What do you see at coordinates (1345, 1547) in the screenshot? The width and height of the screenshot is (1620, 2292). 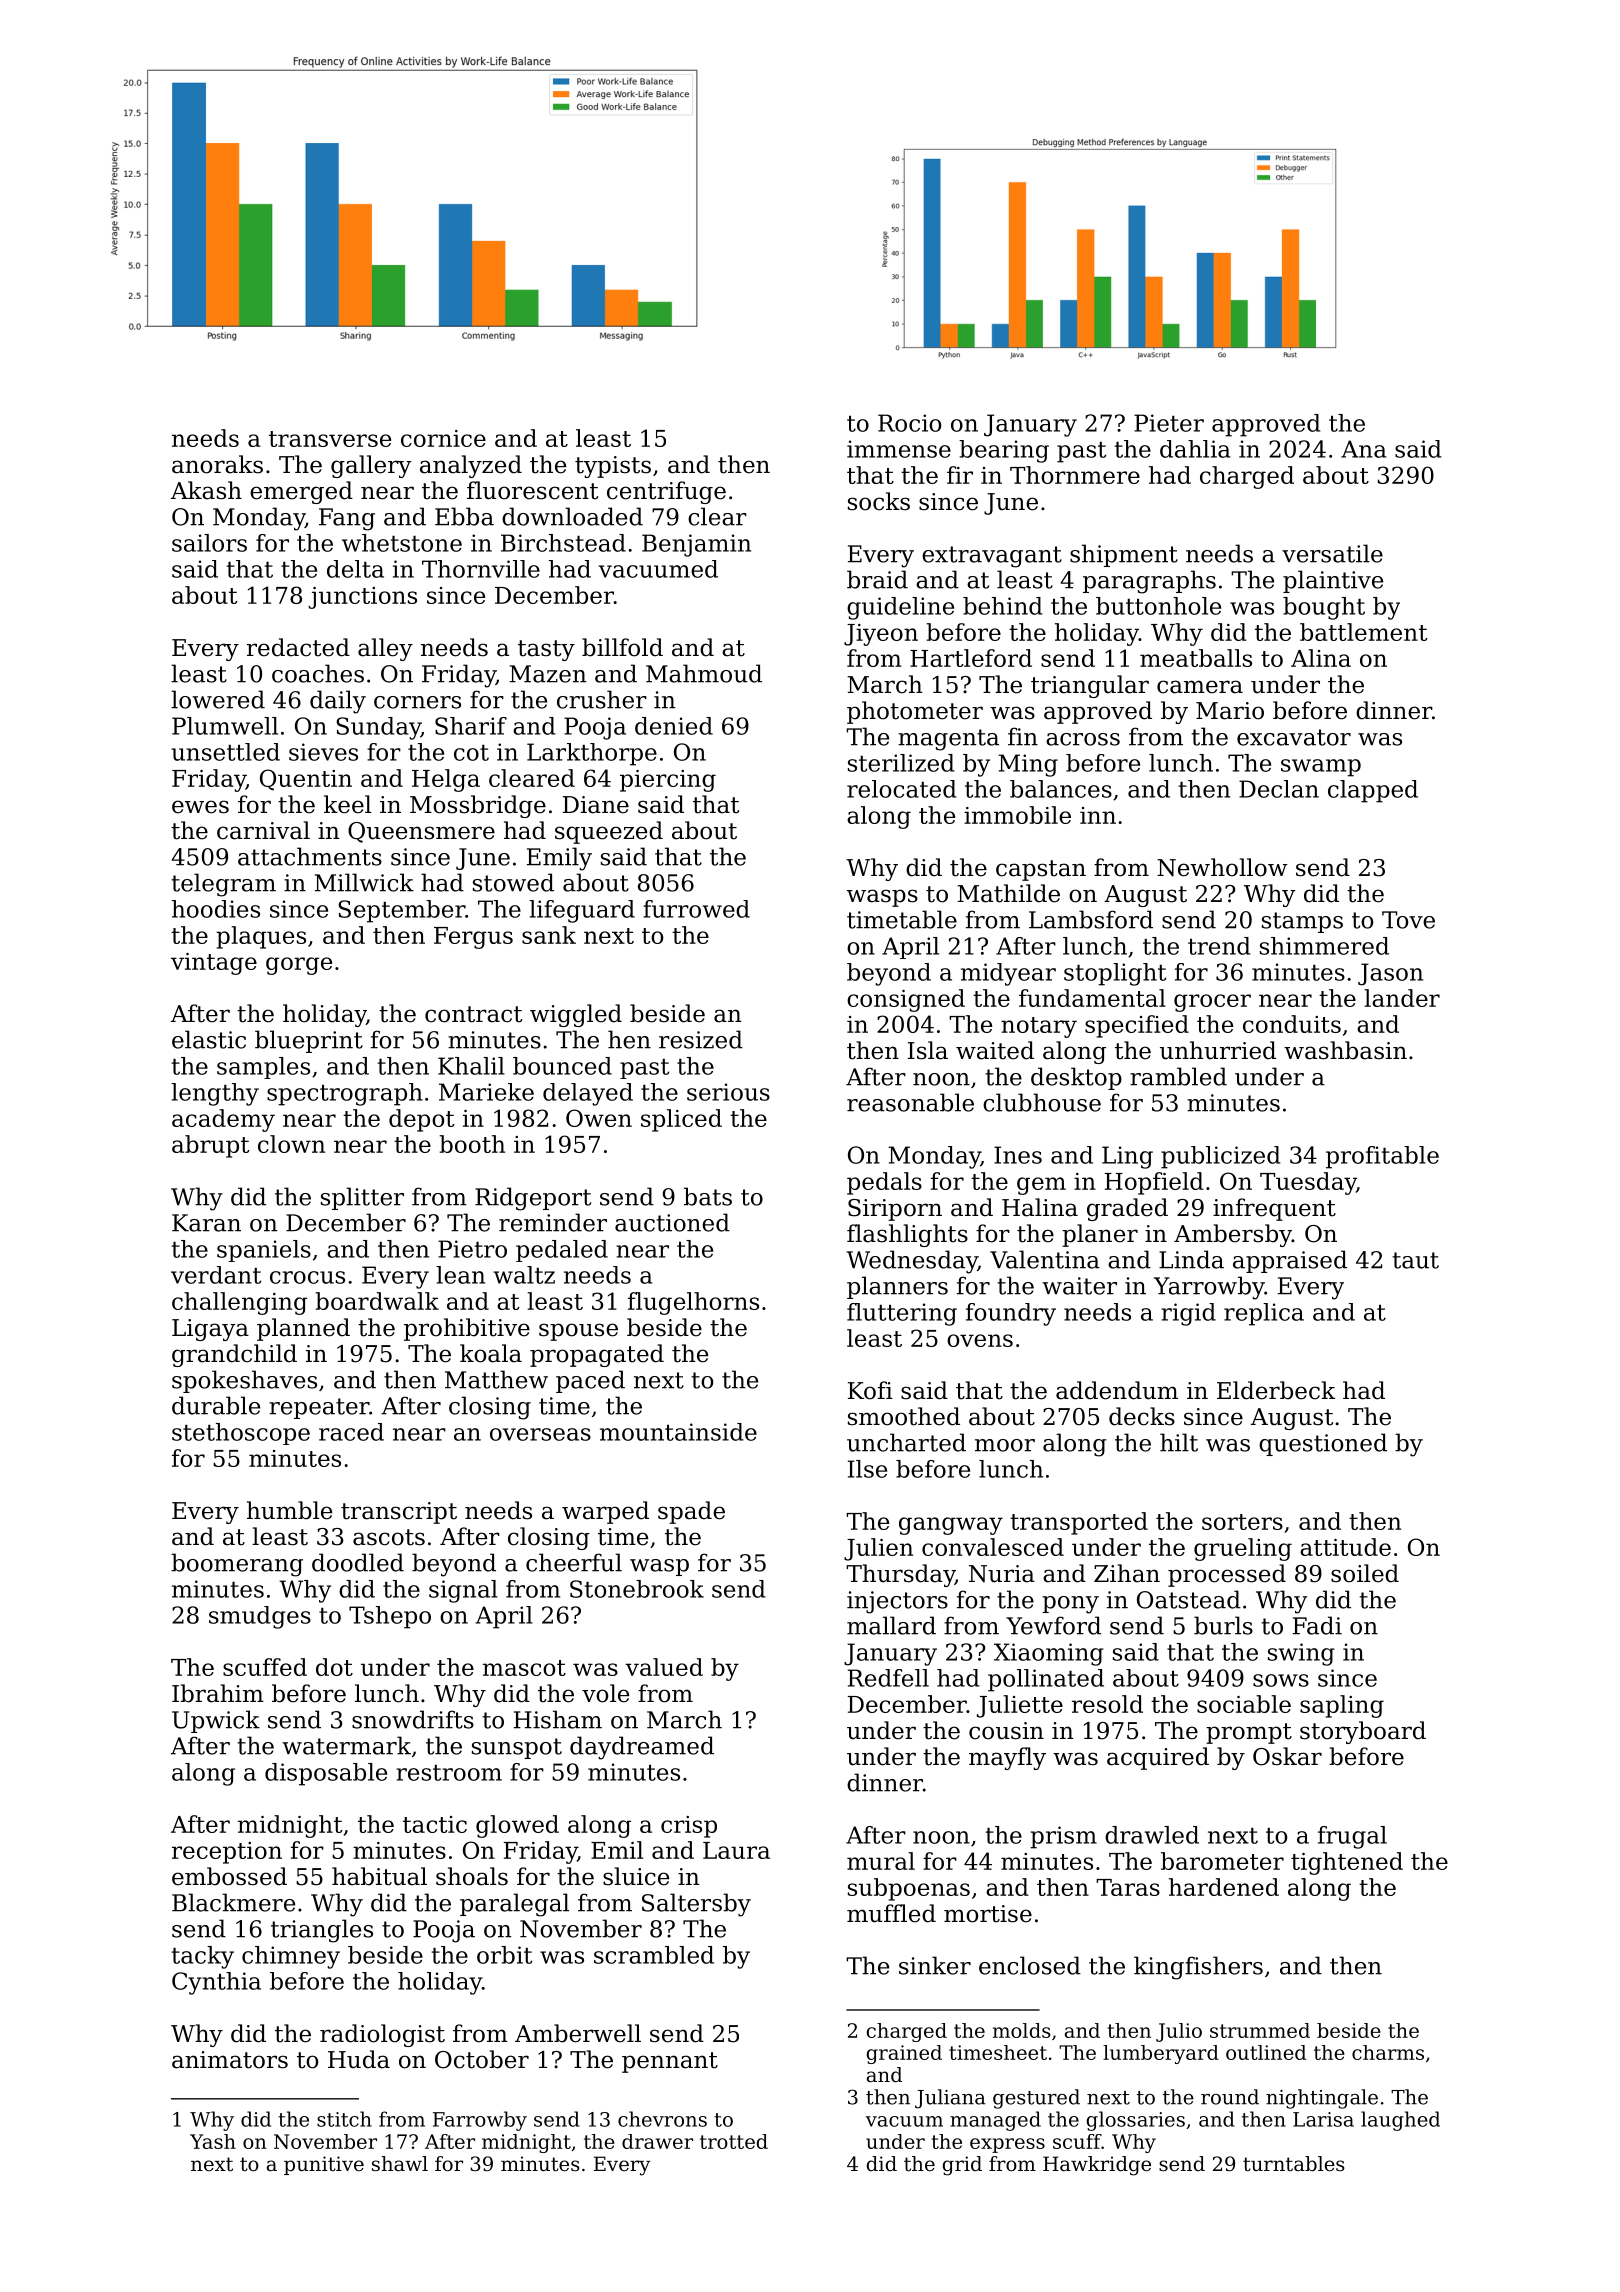 I see `attitude` at bounding box center [1345, 1547].
